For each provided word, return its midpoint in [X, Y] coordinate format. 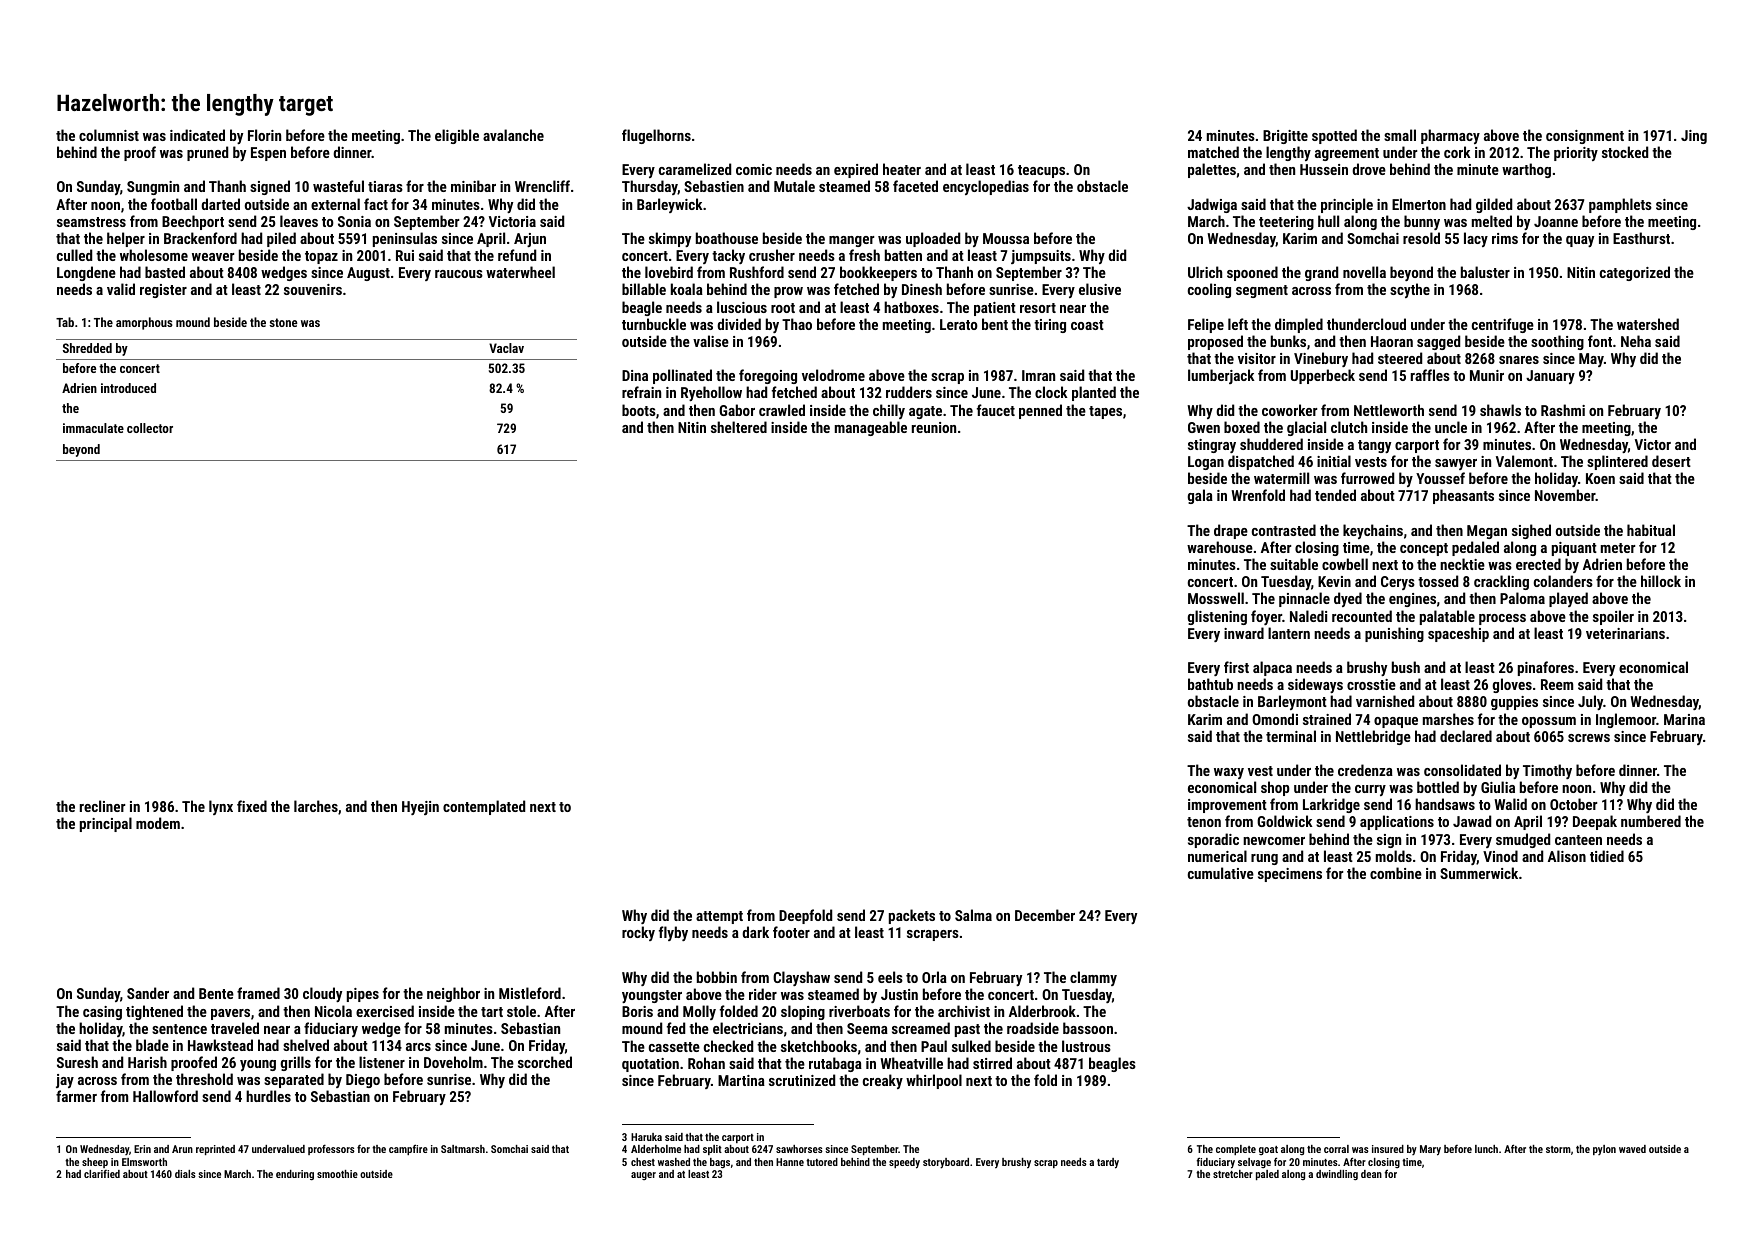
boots [639, 410]
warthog [1526, 170]
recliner [102, 806]
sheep [95, 1163]
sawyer [1456, 464]
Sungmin [153, 188]
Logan [1206, 463]
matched [1213, 152]
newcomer [1274, 841]
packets [912, 916]
